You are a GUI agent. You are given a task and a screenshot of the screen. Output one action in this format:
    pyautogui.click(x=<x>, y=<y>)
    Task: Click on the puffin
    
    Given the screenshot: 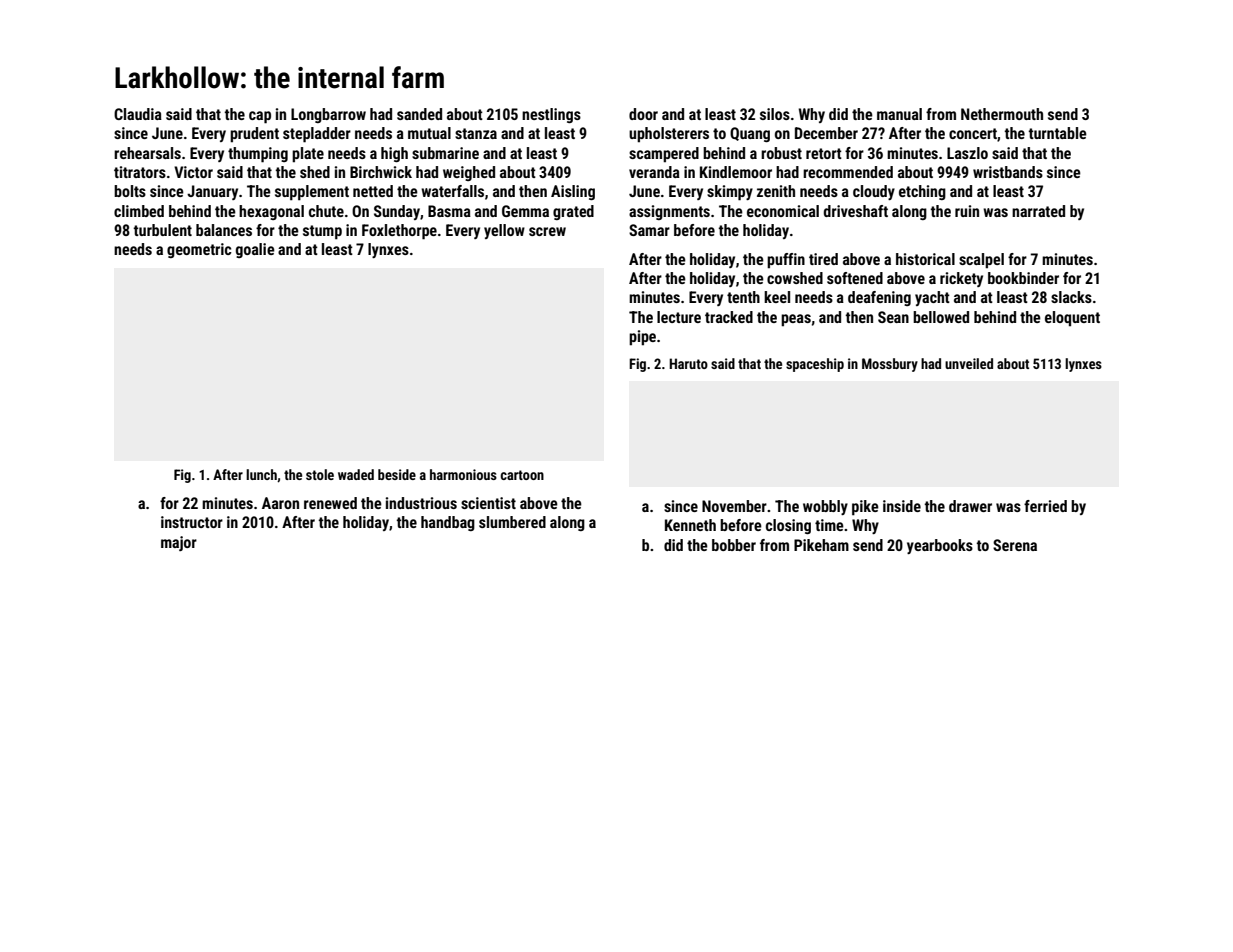 What is the action you would take?
    pyautogui.click(x=786, y=261)
